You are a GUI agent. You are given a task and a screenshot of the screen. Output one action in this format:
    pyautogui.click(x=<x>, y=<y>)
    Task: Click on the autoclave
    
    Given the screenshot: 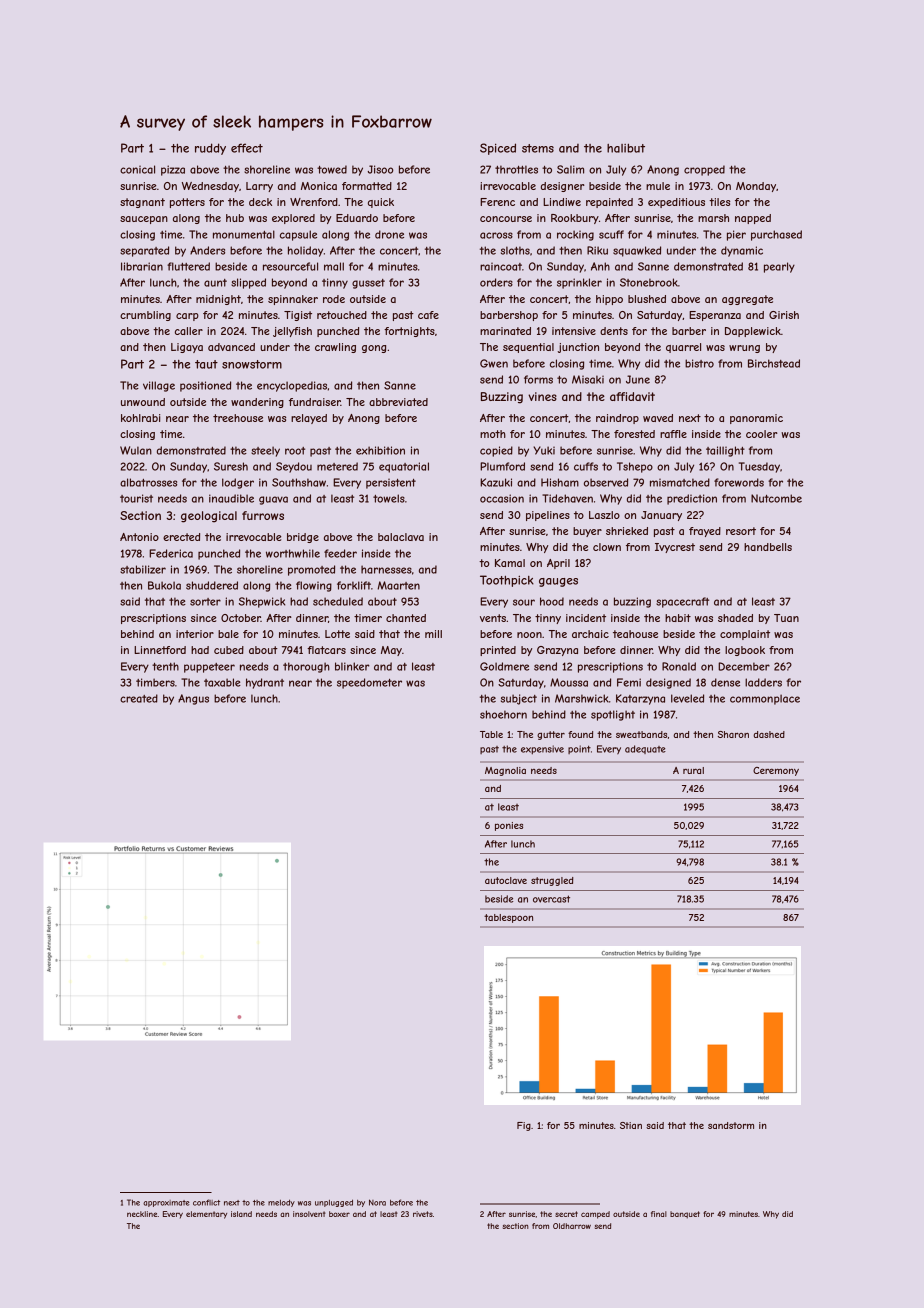 What is the action you would take?
    pyautogui.click(x=506, y=880)
